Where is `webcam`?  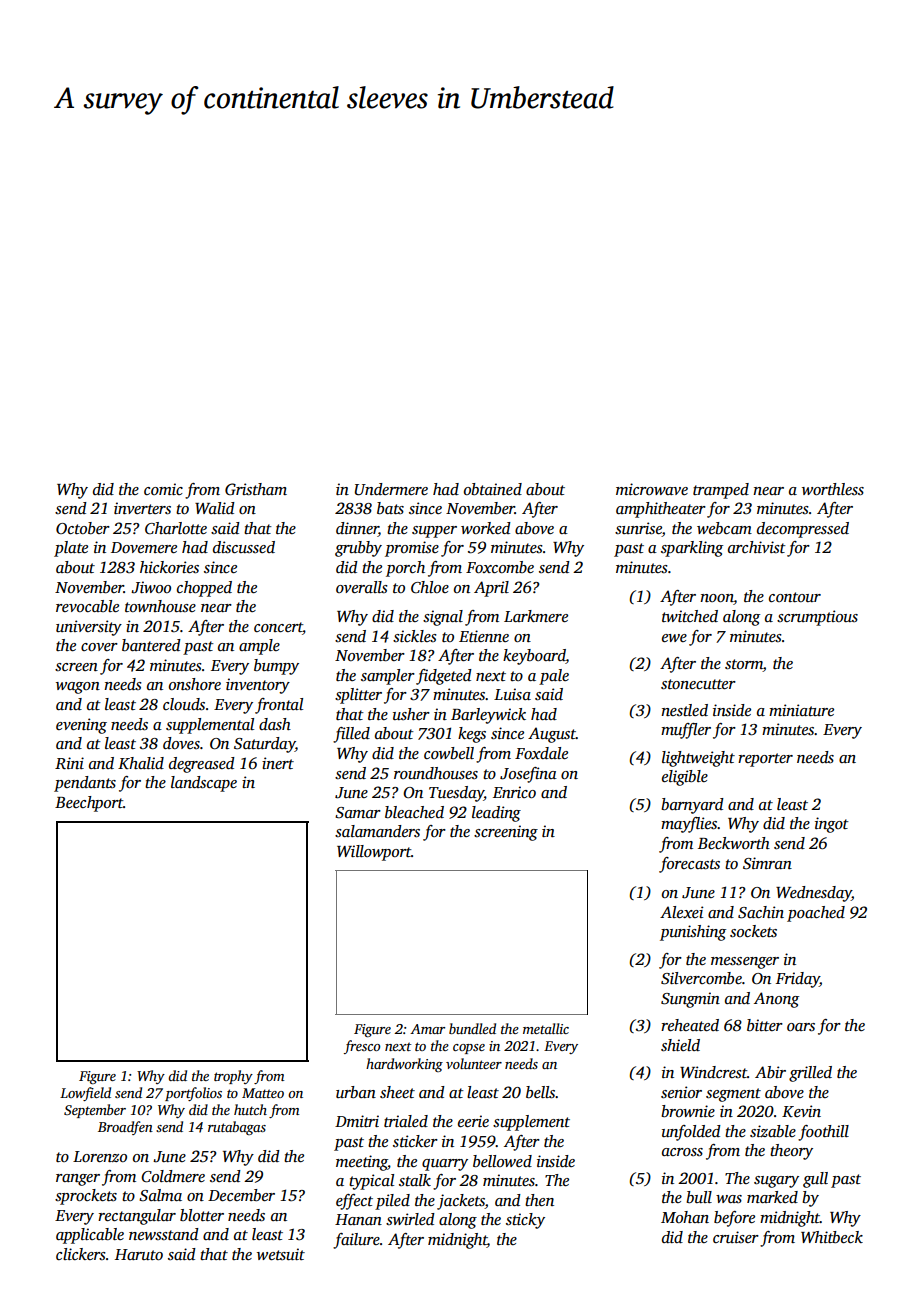
webcam is located at coordinates (724, 528).
